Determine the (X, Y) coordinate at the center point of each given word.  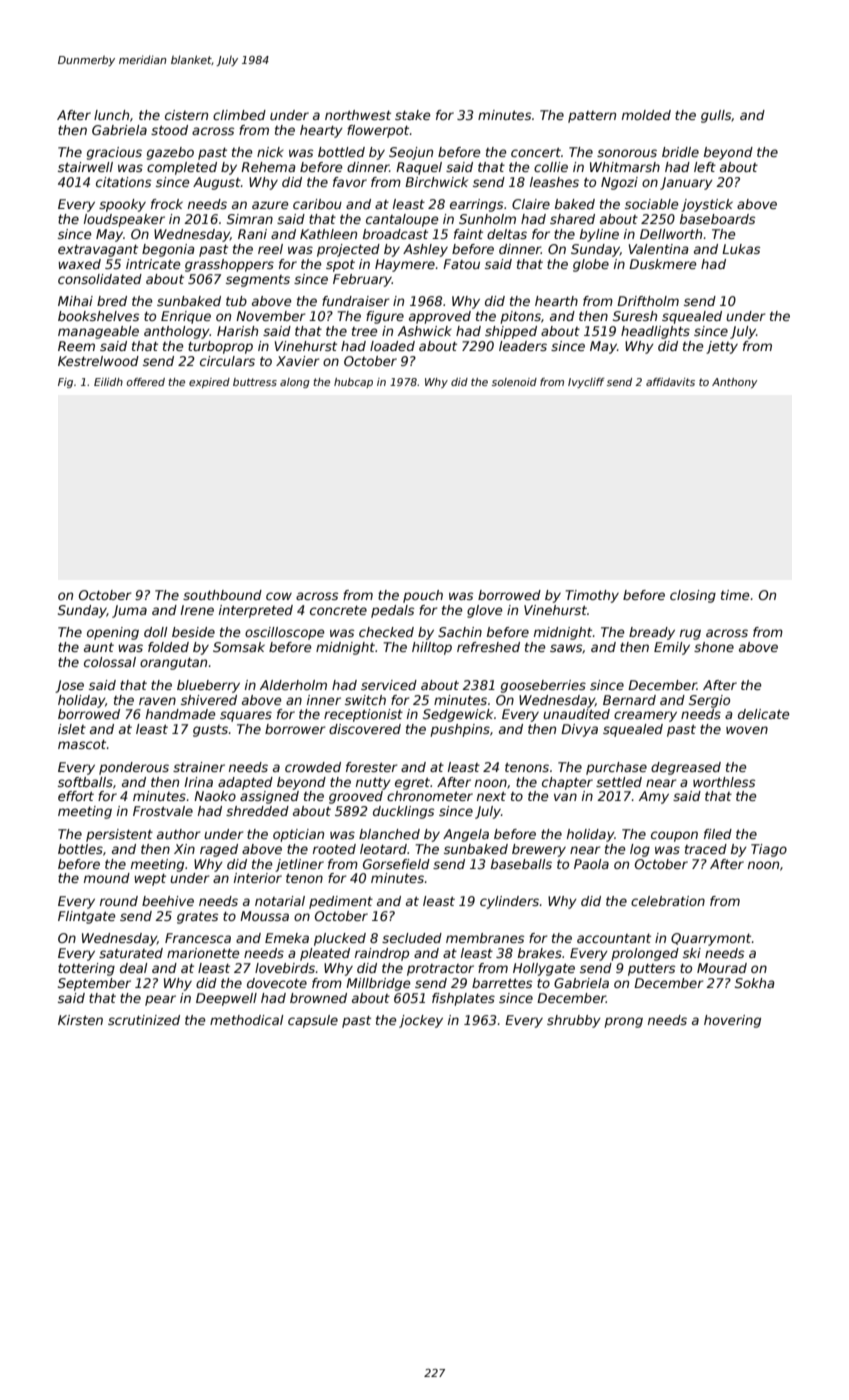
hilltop (432, 648)
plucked (340, 939)
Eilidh (108, 382)
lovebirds (285, 968)
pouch (423, 596)
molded (646, 115)
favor (350, 182)
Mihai (75, 301)
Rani (252, 234)
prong (624, 1022)
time (735, 595)
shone (714, 647)
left (705, 167)
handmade (181, 714)
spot (340, 265)
